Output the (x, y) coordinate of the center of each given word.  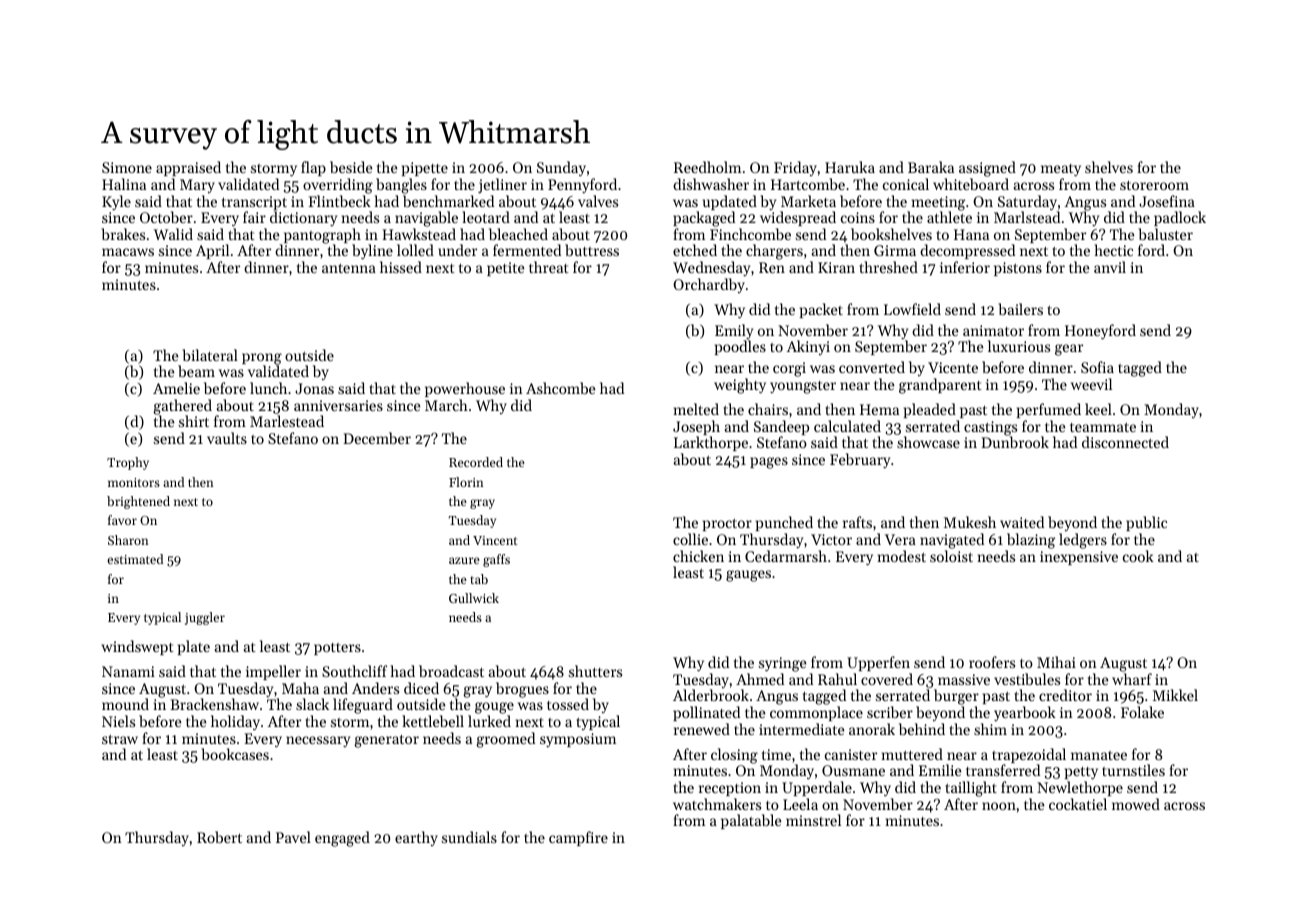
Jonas (314, 388)
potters (337, 649)
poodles (740, 347)
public (1146, 523)
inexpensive (1079, 558)
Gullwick (474, 598)
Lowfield (912, 309)
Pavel (293, 837)
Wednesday (711, 268)
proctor (727, 524)
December (377, 438)
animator (993, 330)
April (212, 251)
